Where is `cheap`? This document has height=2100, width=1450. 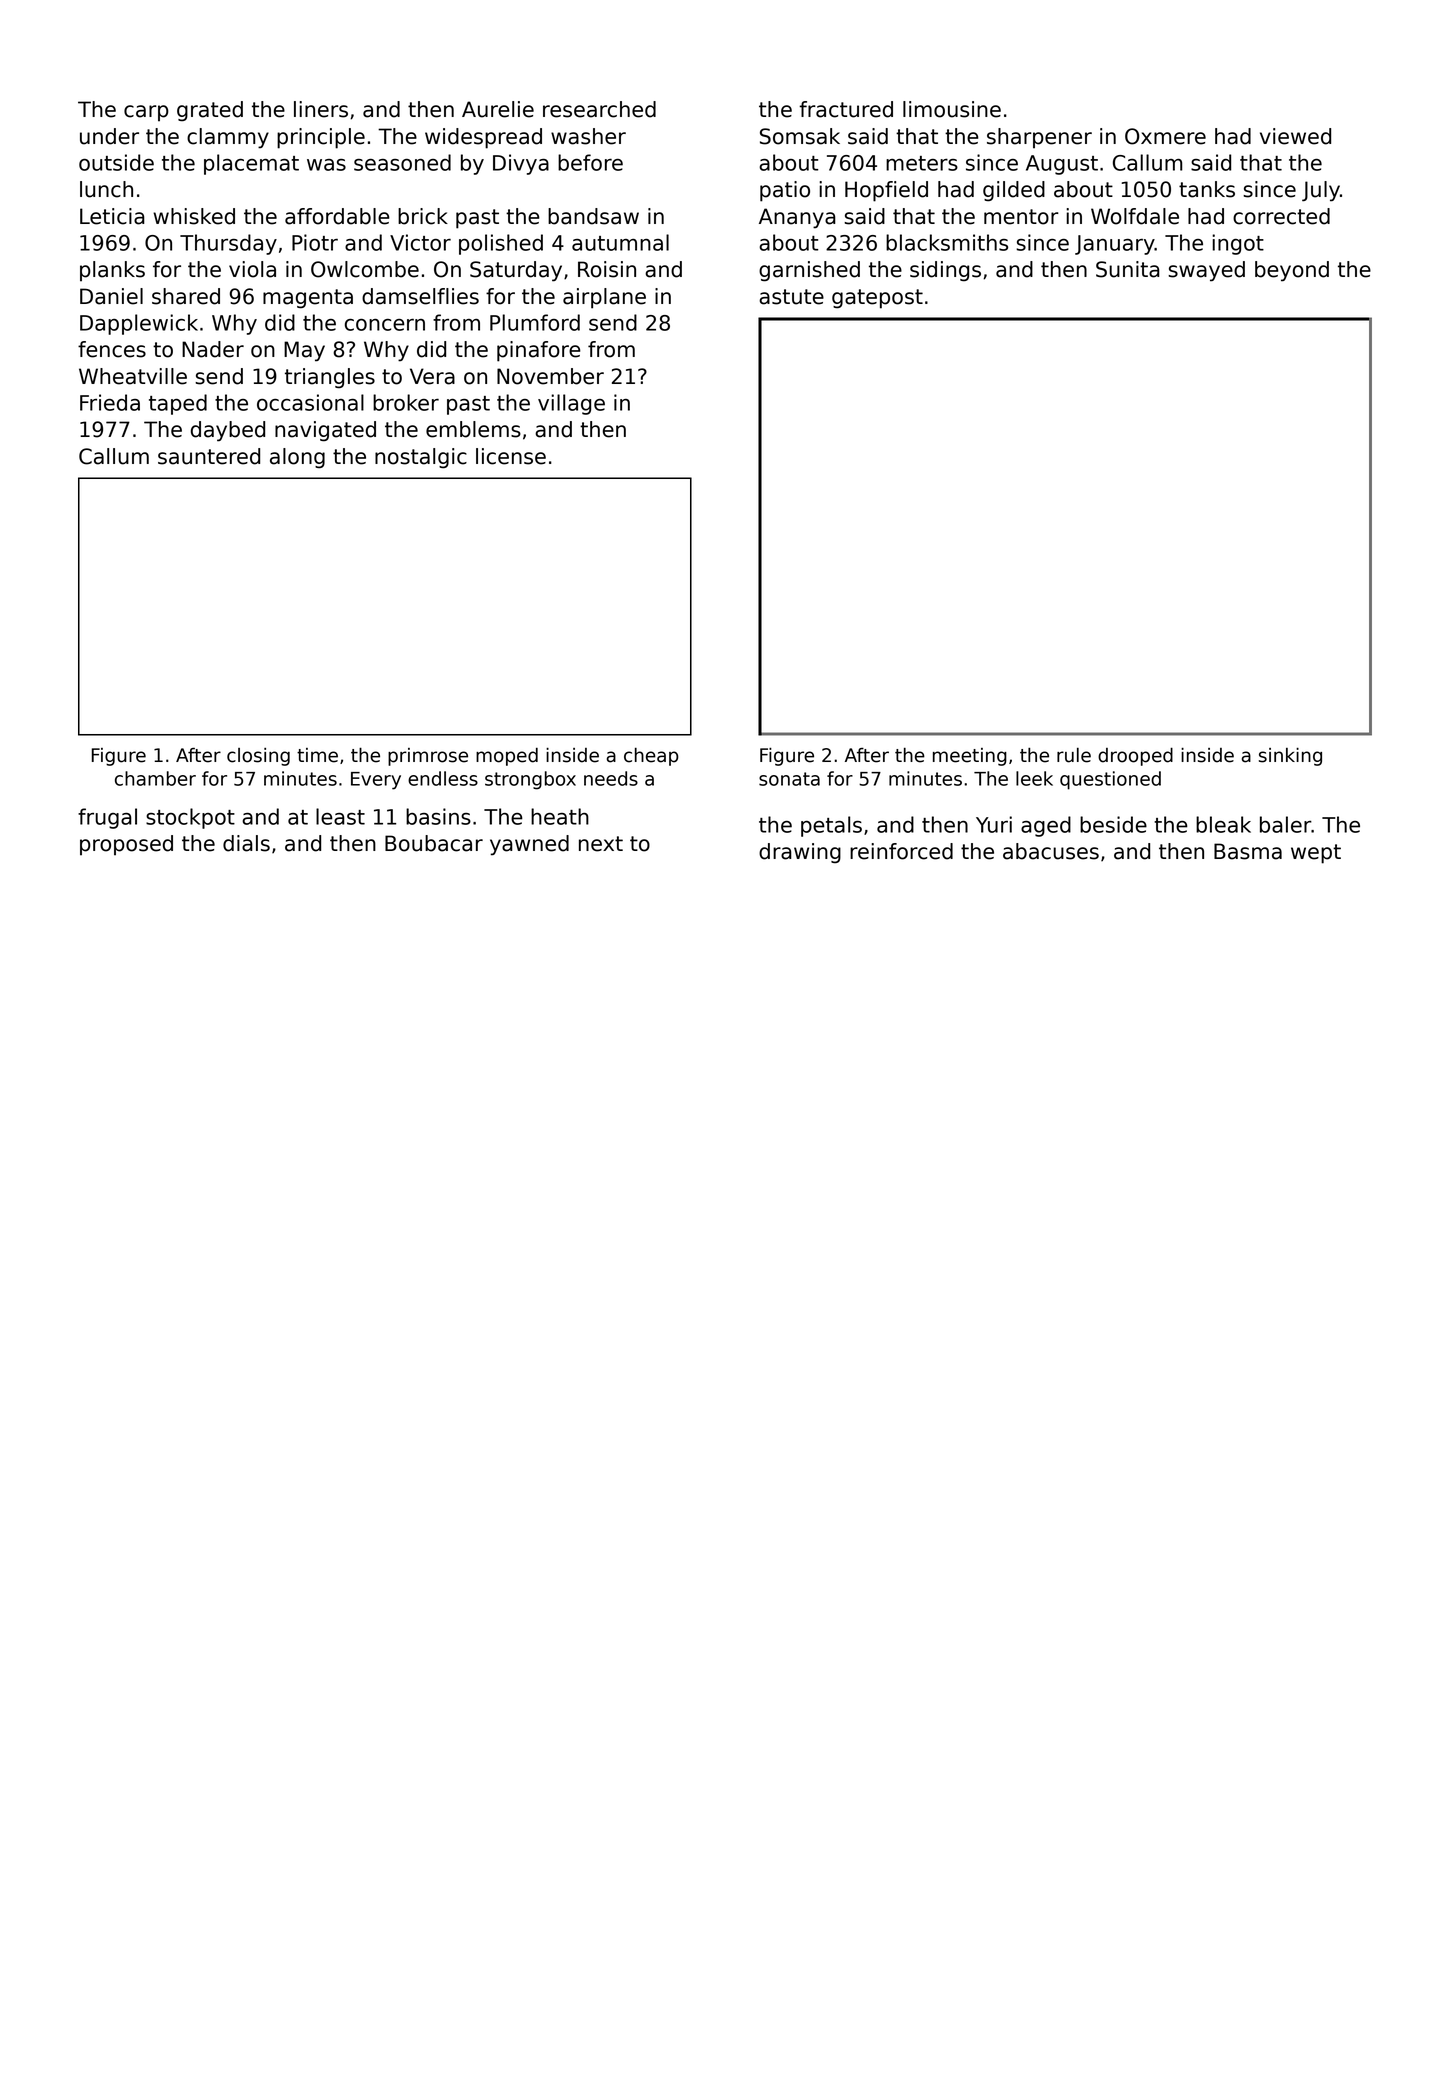 cheap is located at coordinates (651, 757).
